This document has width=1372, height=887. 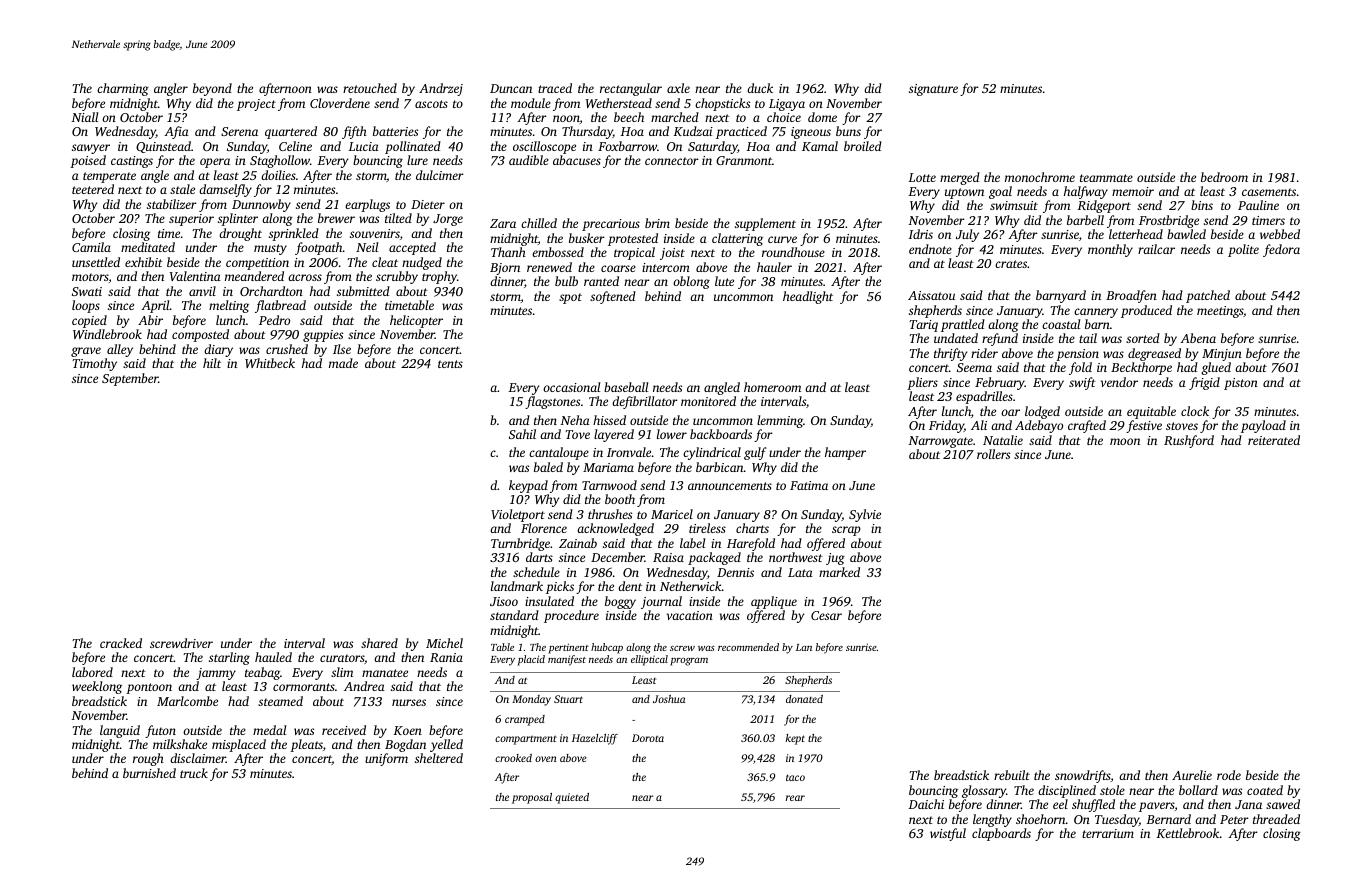 What do you see at coordinates (835, 559) in the document?
I see `jug` at bounding box center [835, 559].
